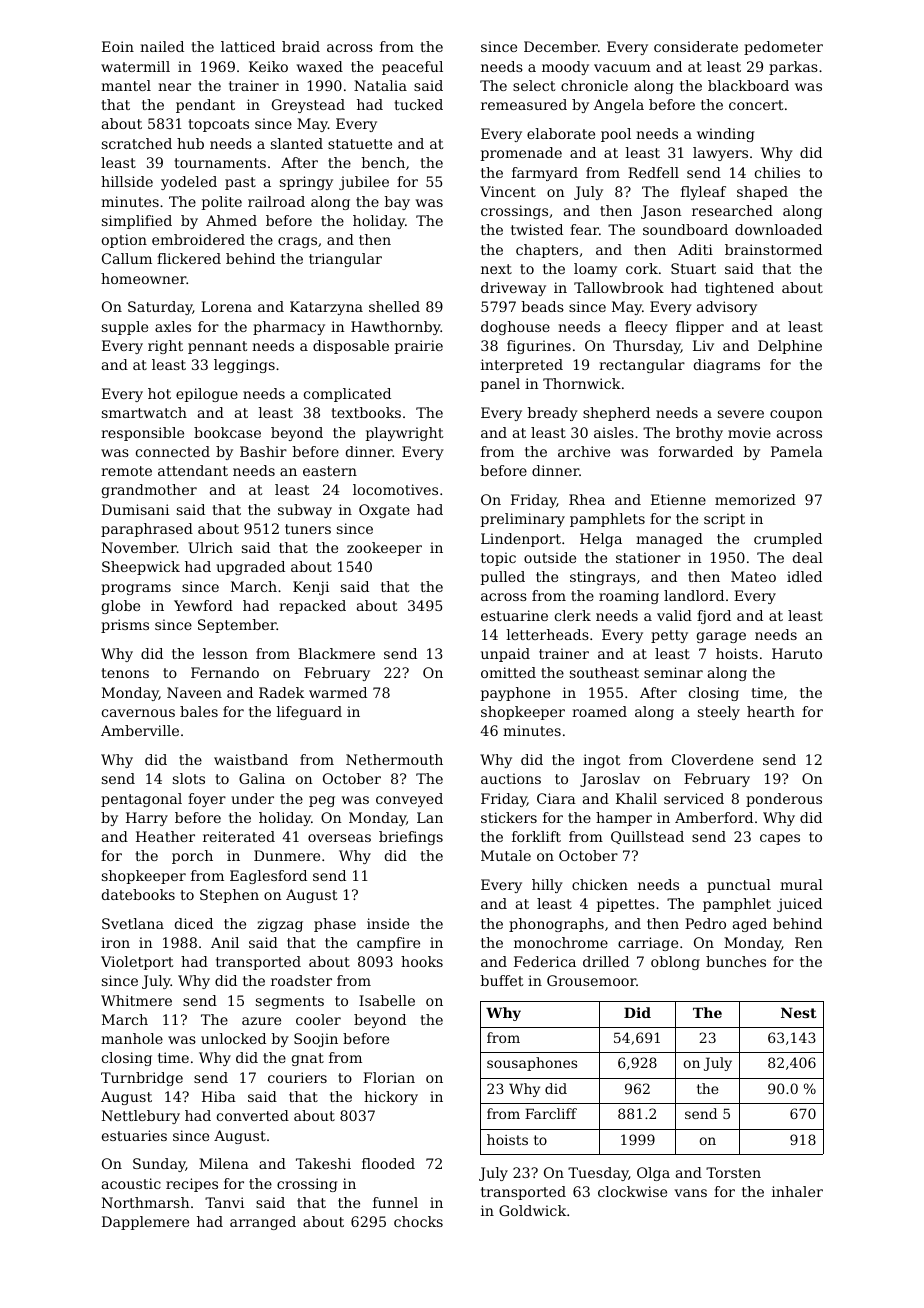 Image resolution: width=924 pixels, height=1308 pixels. What do you see at coordinates (693, 268) in the image?
I see `Stuart` at bounding box center [693, 268].
